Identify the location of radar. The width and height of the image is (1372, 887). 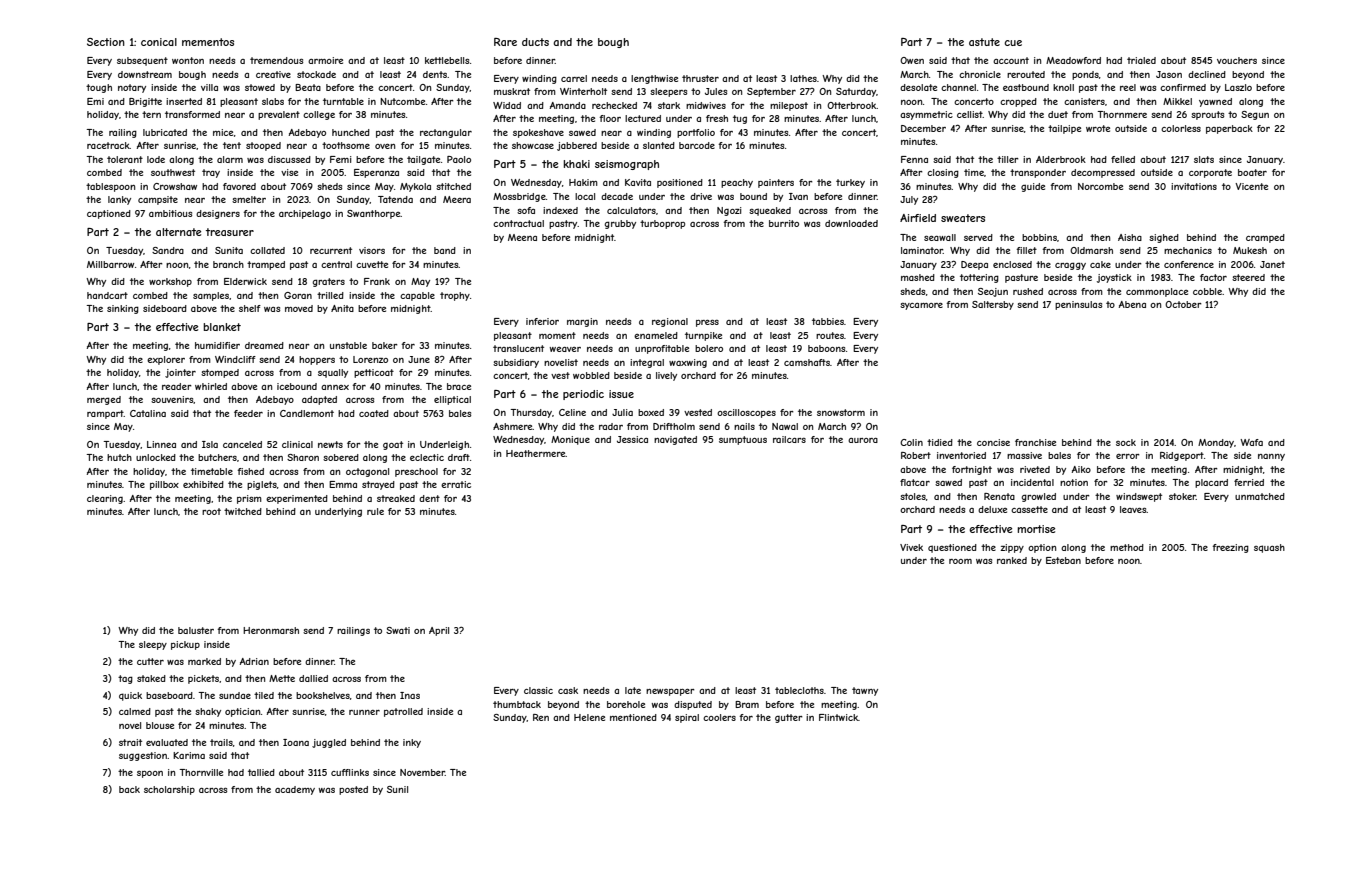
(611, 426).
